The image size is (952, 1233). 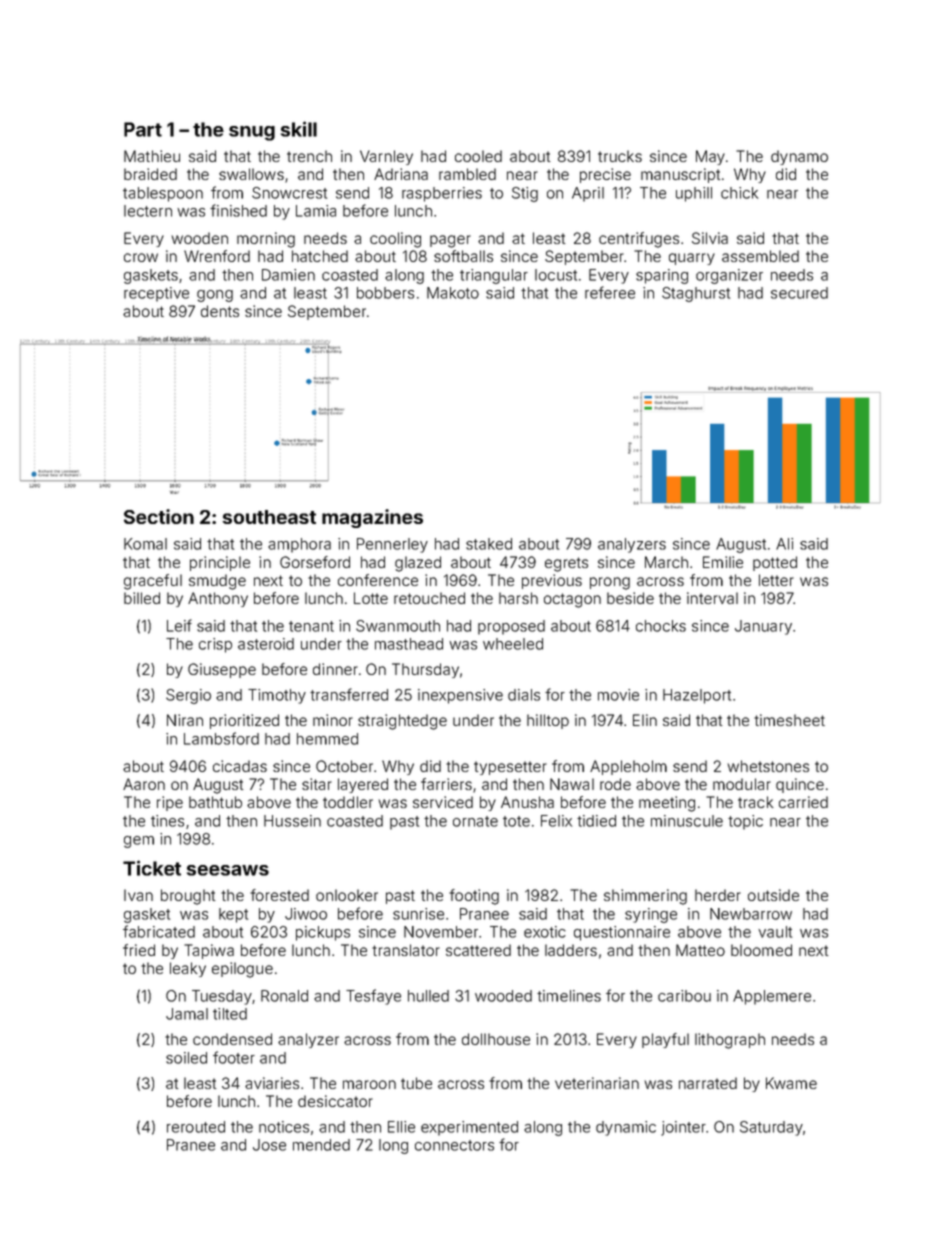 I want to click on dents, so click(x=220, y=311).
